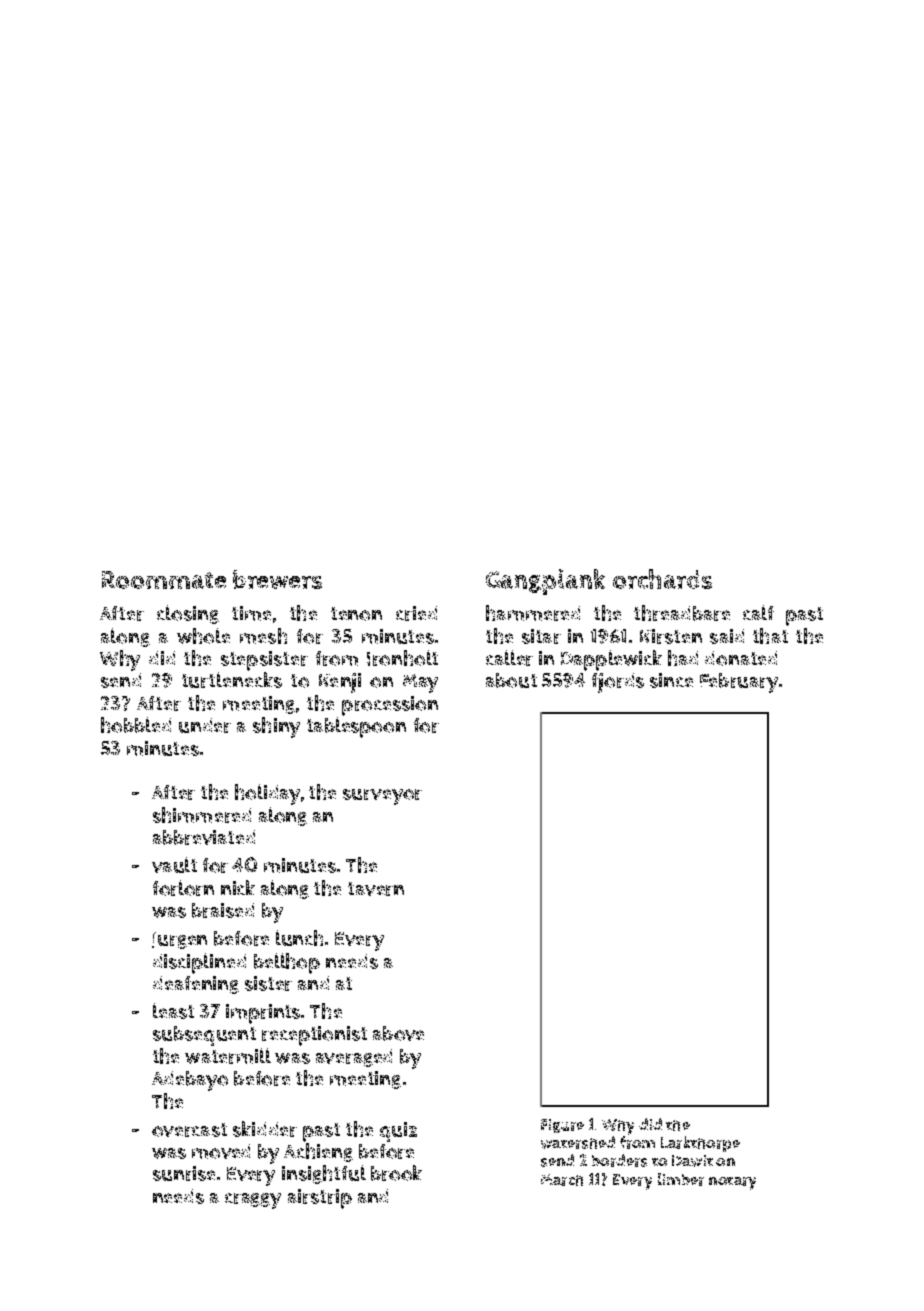 This screenshot has width=924, height=1311. What do you see at coordinates (183, 888) in the screenshot?
I see `forlorn` at bounding box center [183, 888].
